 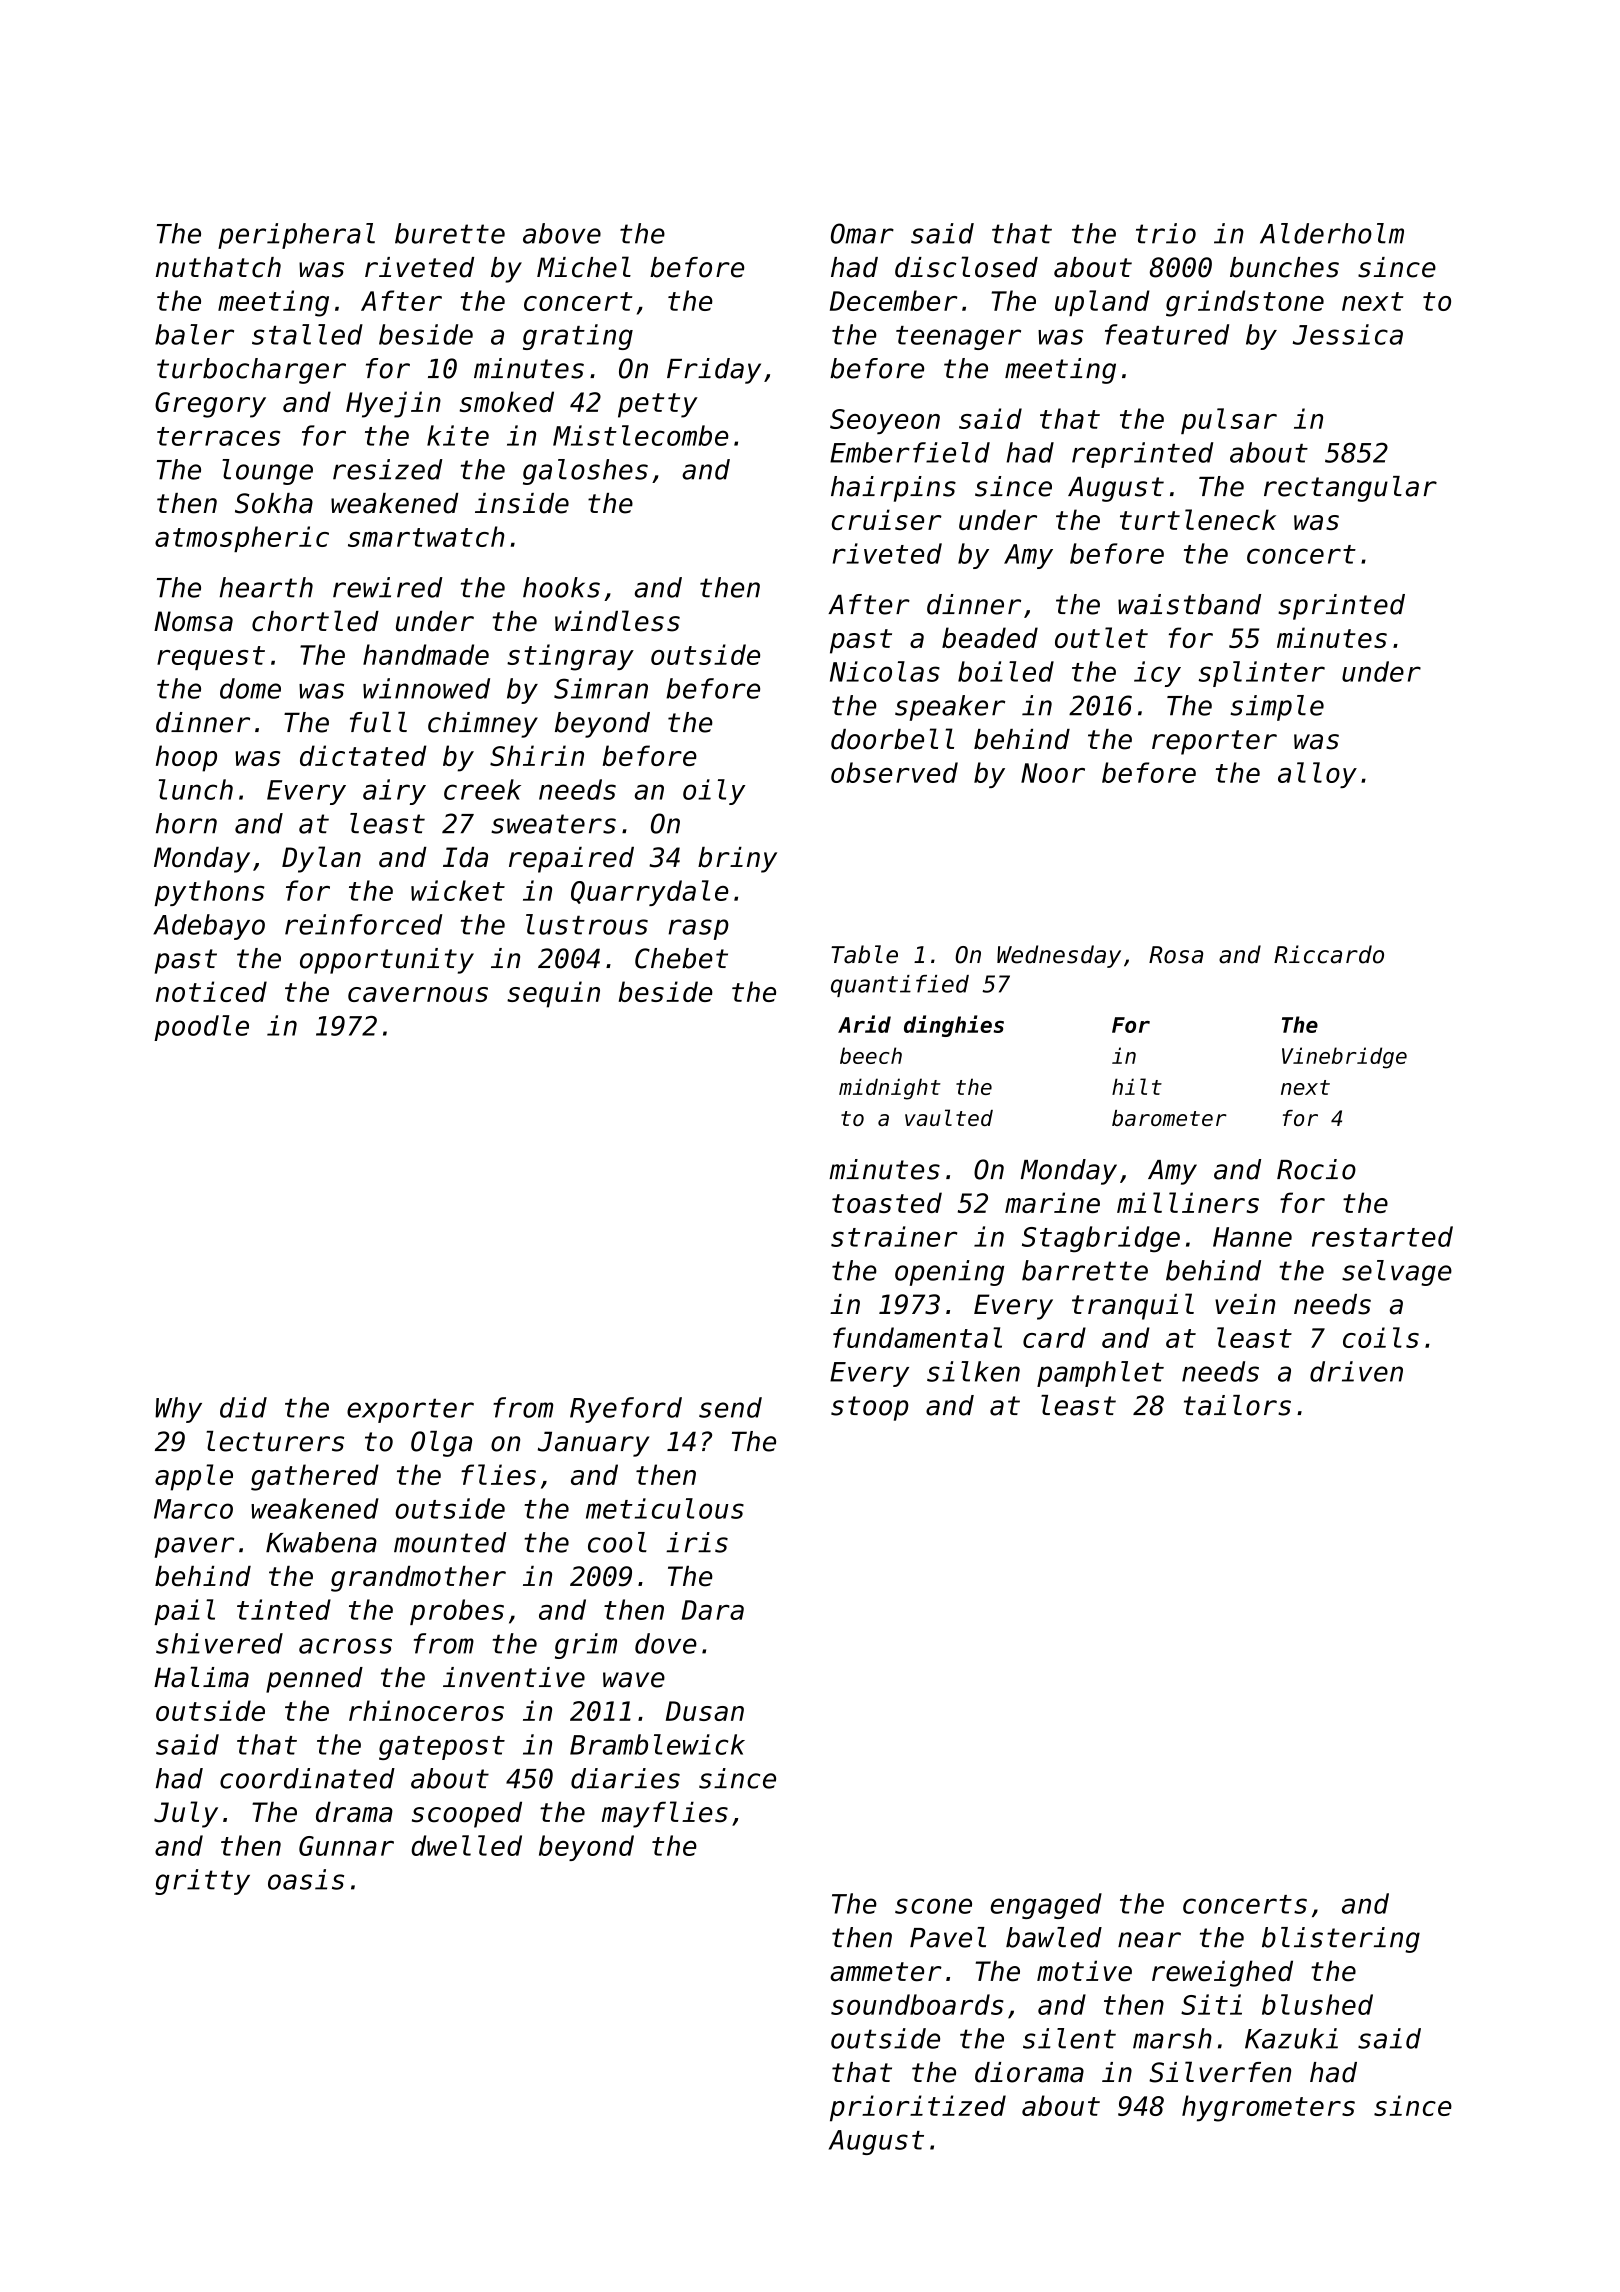 I want to click on rectangular, so click(x=1350, y=489).
